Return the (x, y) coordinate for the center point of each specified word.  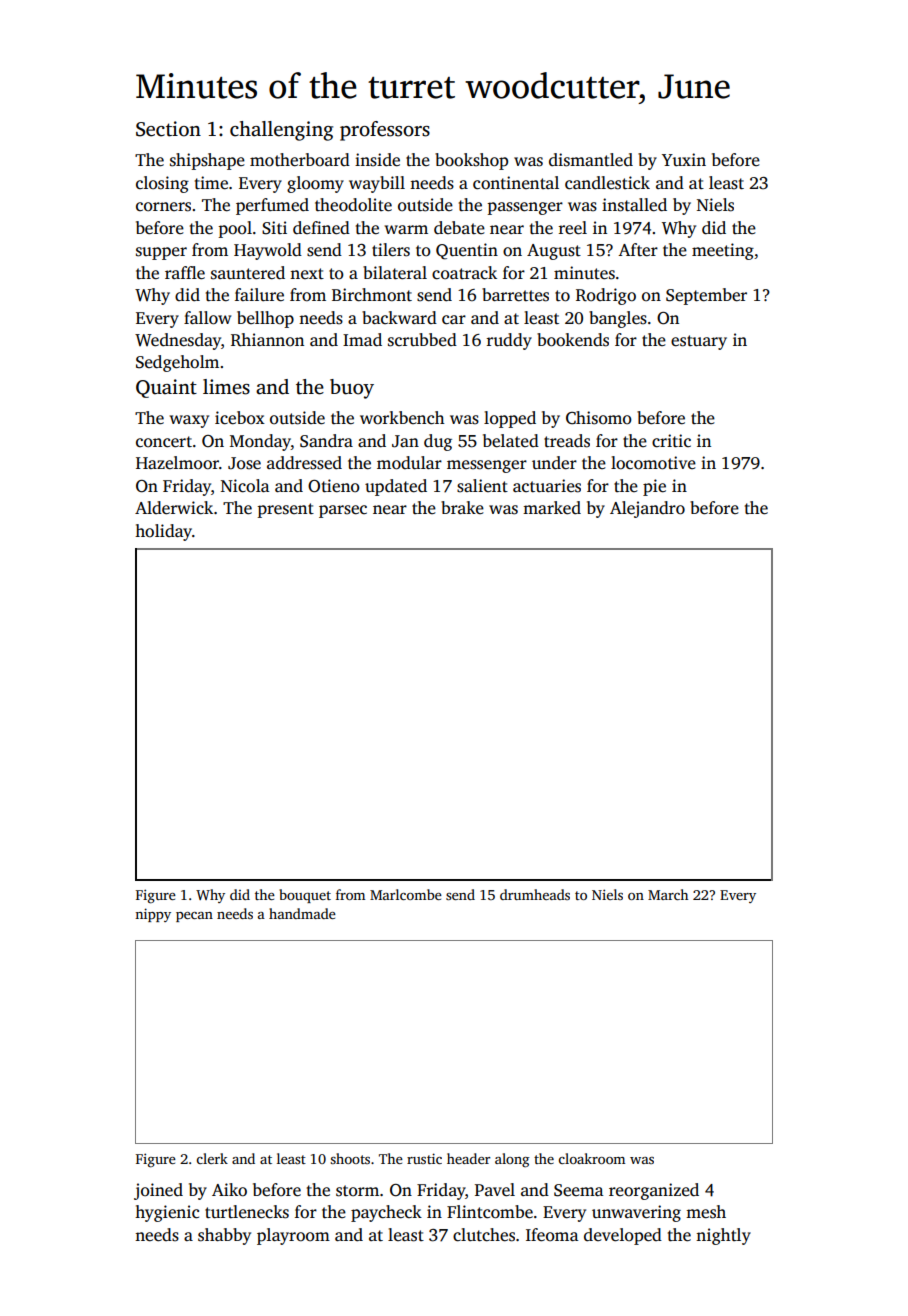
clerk (212, 1158)
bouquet (305, 896)
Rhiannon (267, 340)
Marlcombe (406, 894)
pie (654, 487)
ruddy (509, 341)
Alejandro (647, 509)
